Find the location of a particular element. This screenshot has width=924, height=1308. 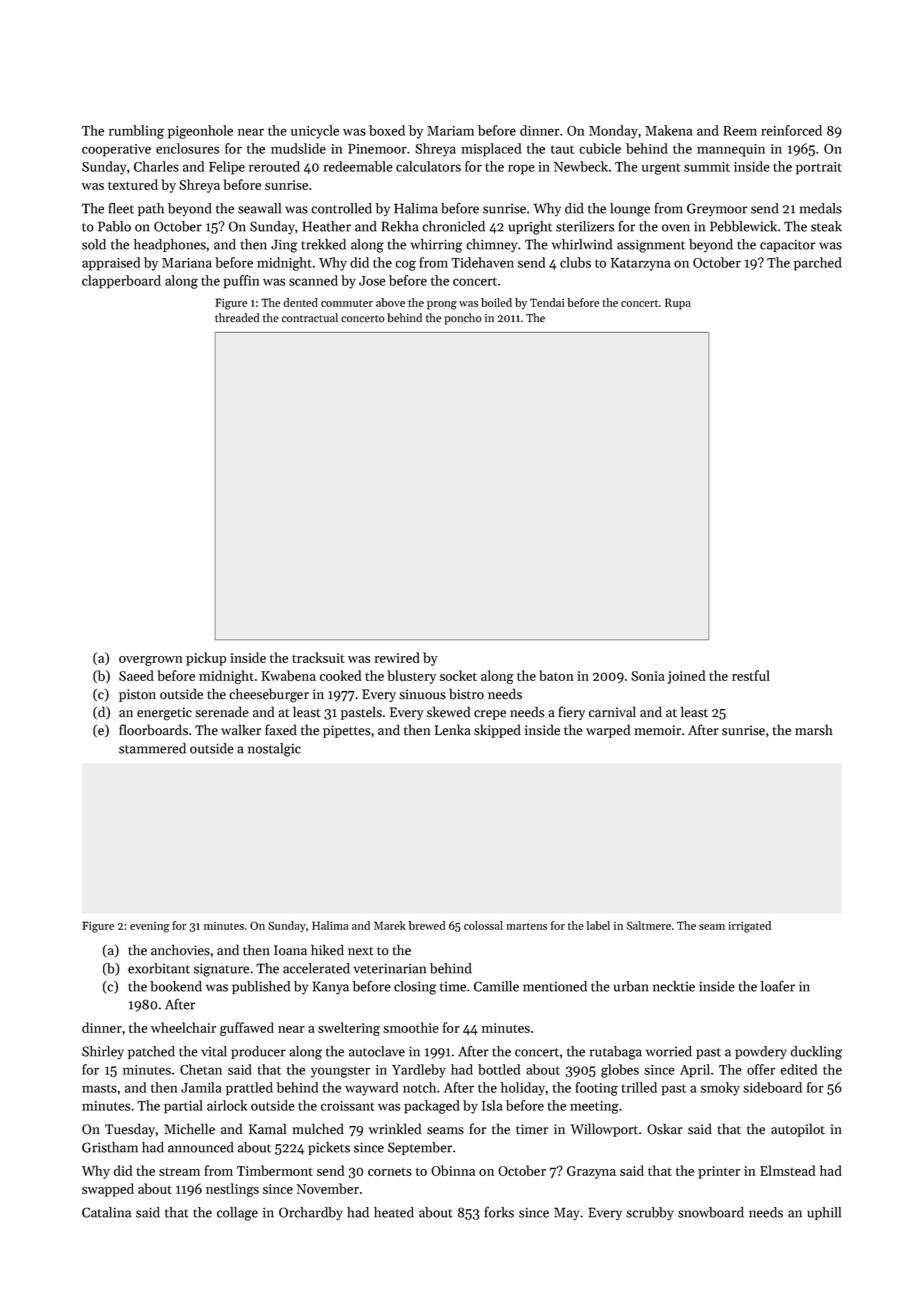

walker is located at coordinates (241, 730).
